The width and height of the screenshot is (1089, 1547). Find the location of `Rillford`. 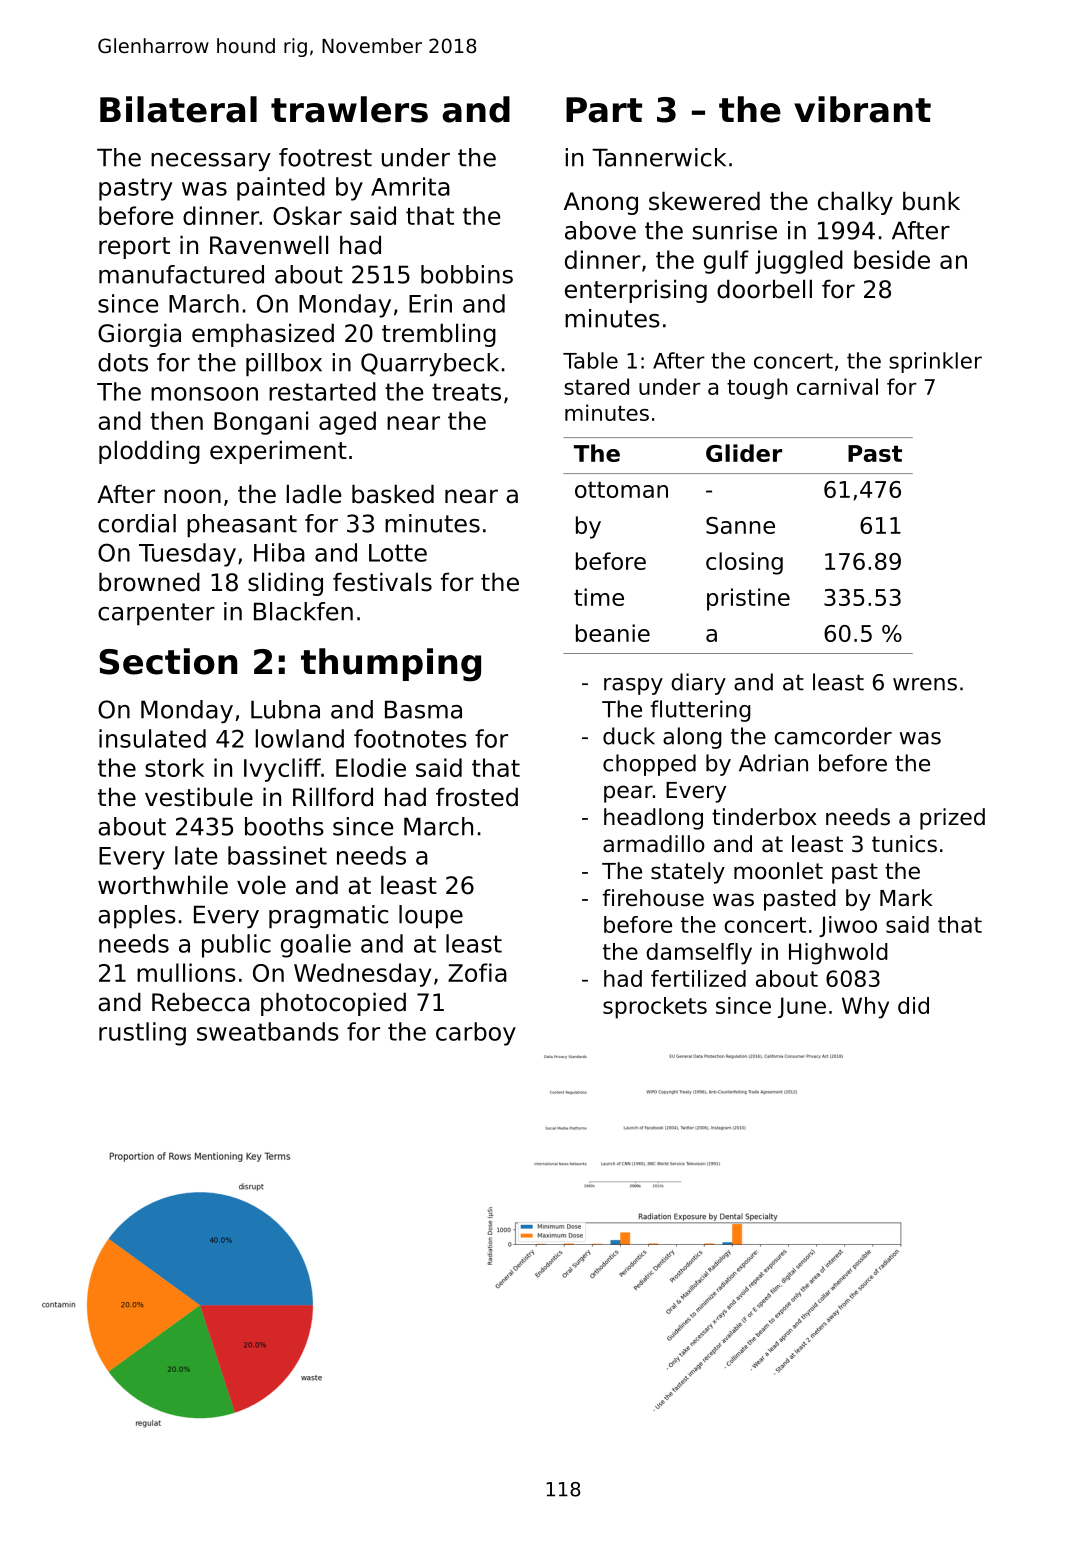

Rillford is located at coordinates (333, 797).
